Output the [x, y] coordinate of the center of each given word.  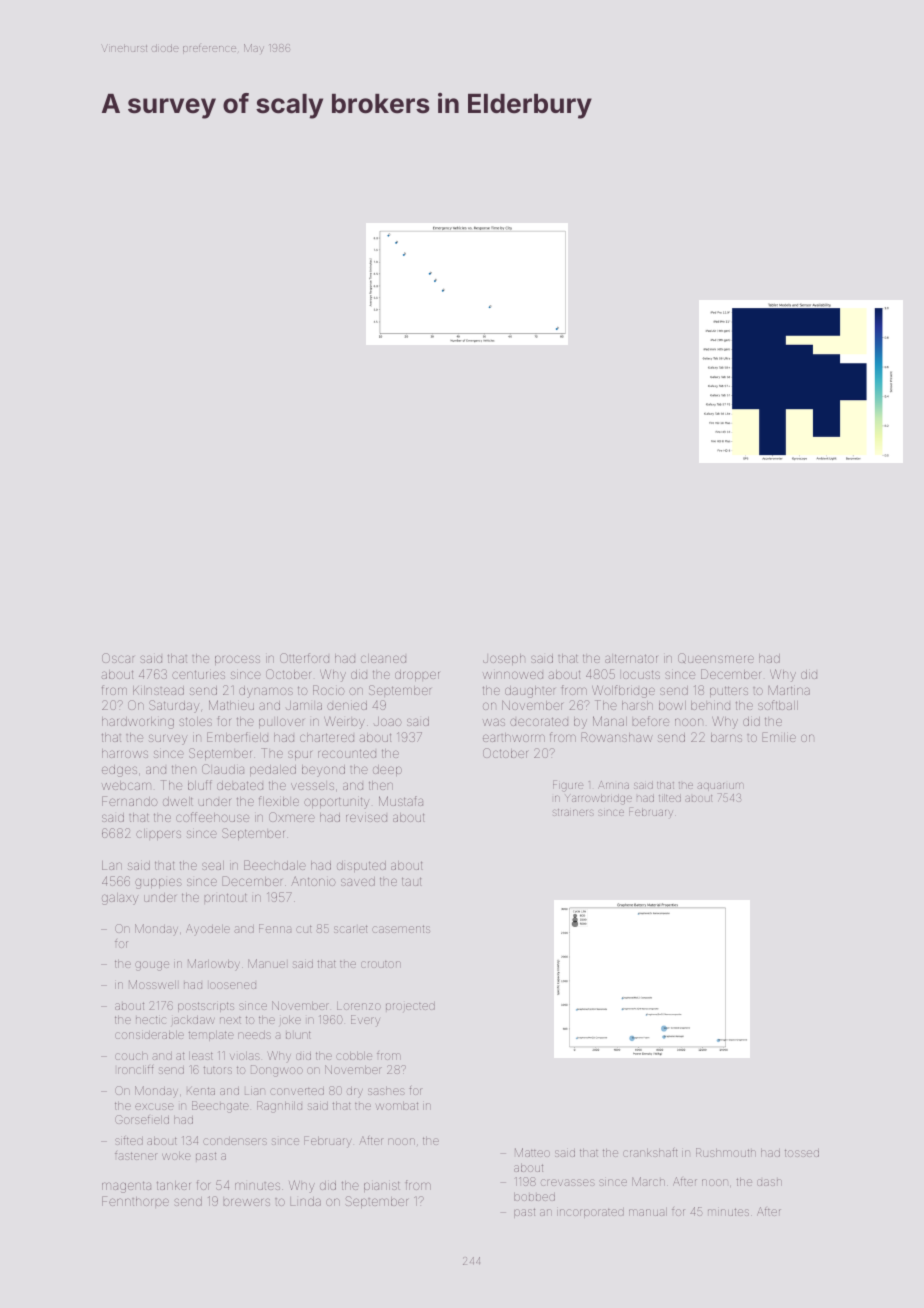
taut [412, 881]
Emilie [779, 737]
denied [347, 705]
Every [365, 1021]
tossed [802, 1153]
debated [240, 785]
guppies [158, 883]
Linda [305, 1201]
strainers [573, 812]
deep [387, 770]
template [211, 1036]
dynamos [266, 692]
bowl [672, 705]
